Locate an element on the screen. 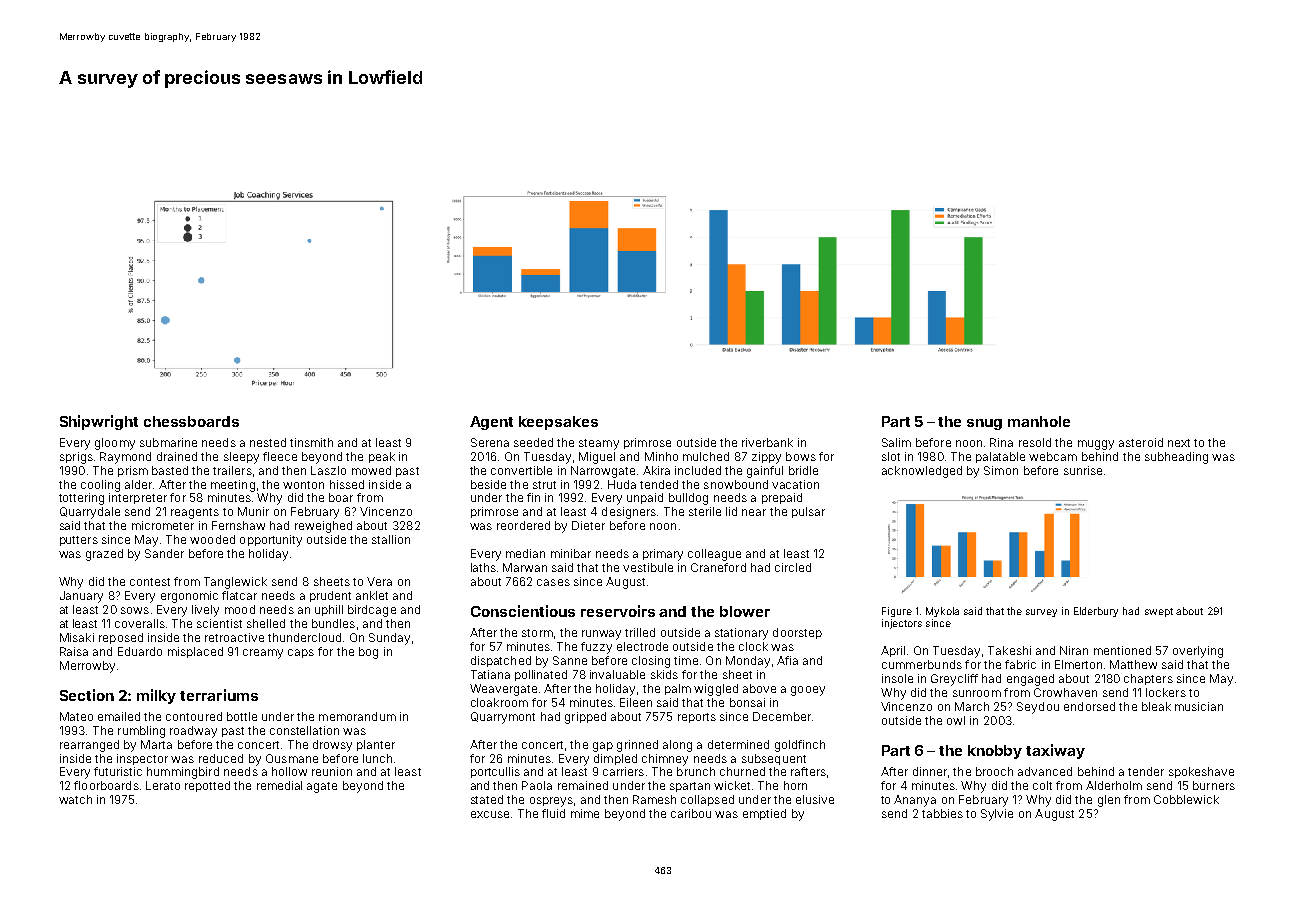  bows is located at coordinates (801, 456).
